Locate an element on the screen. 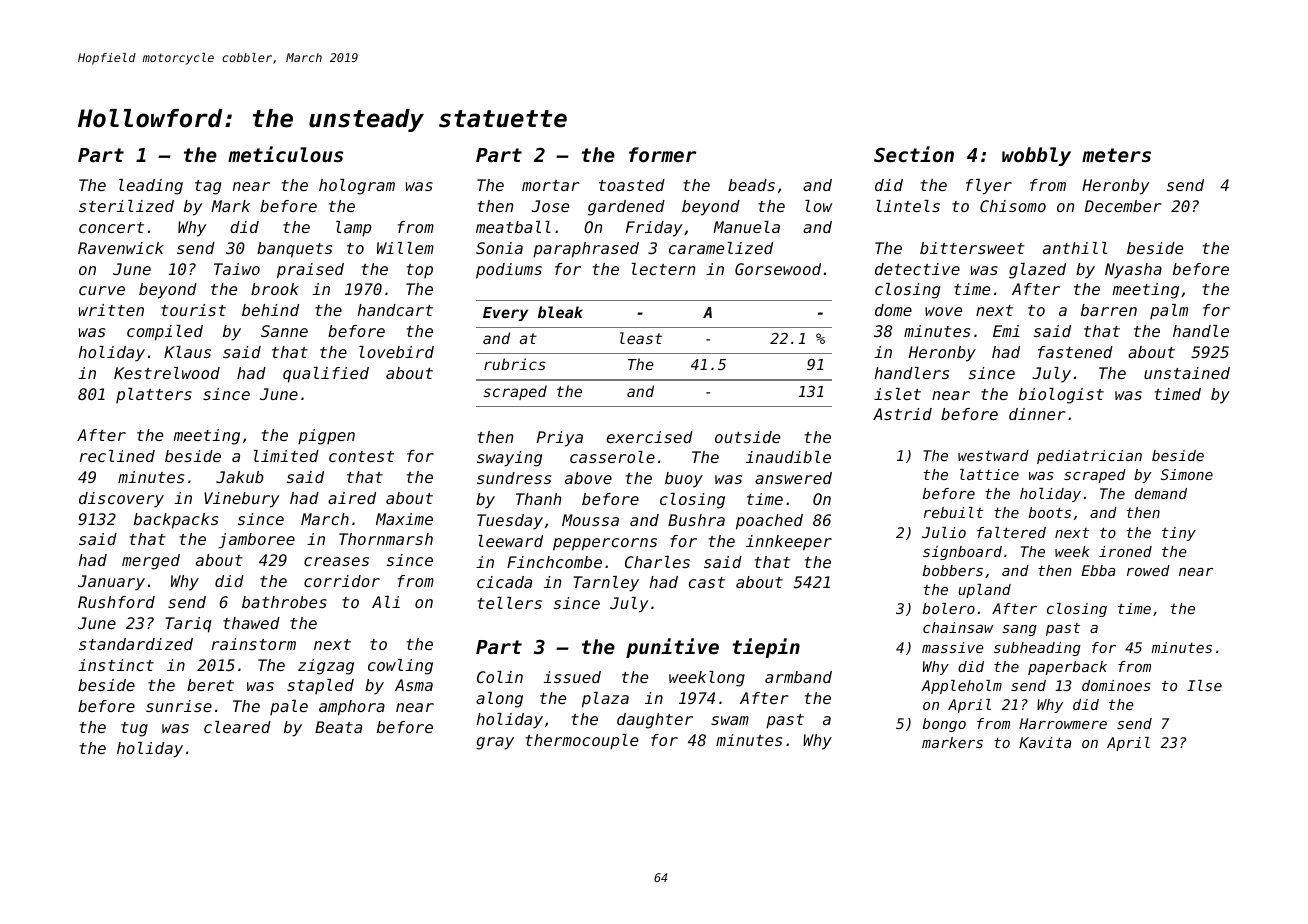 Image resolution: width=1308 pixels, height=924 pixels. tug is located at coordinates (134, 729).
